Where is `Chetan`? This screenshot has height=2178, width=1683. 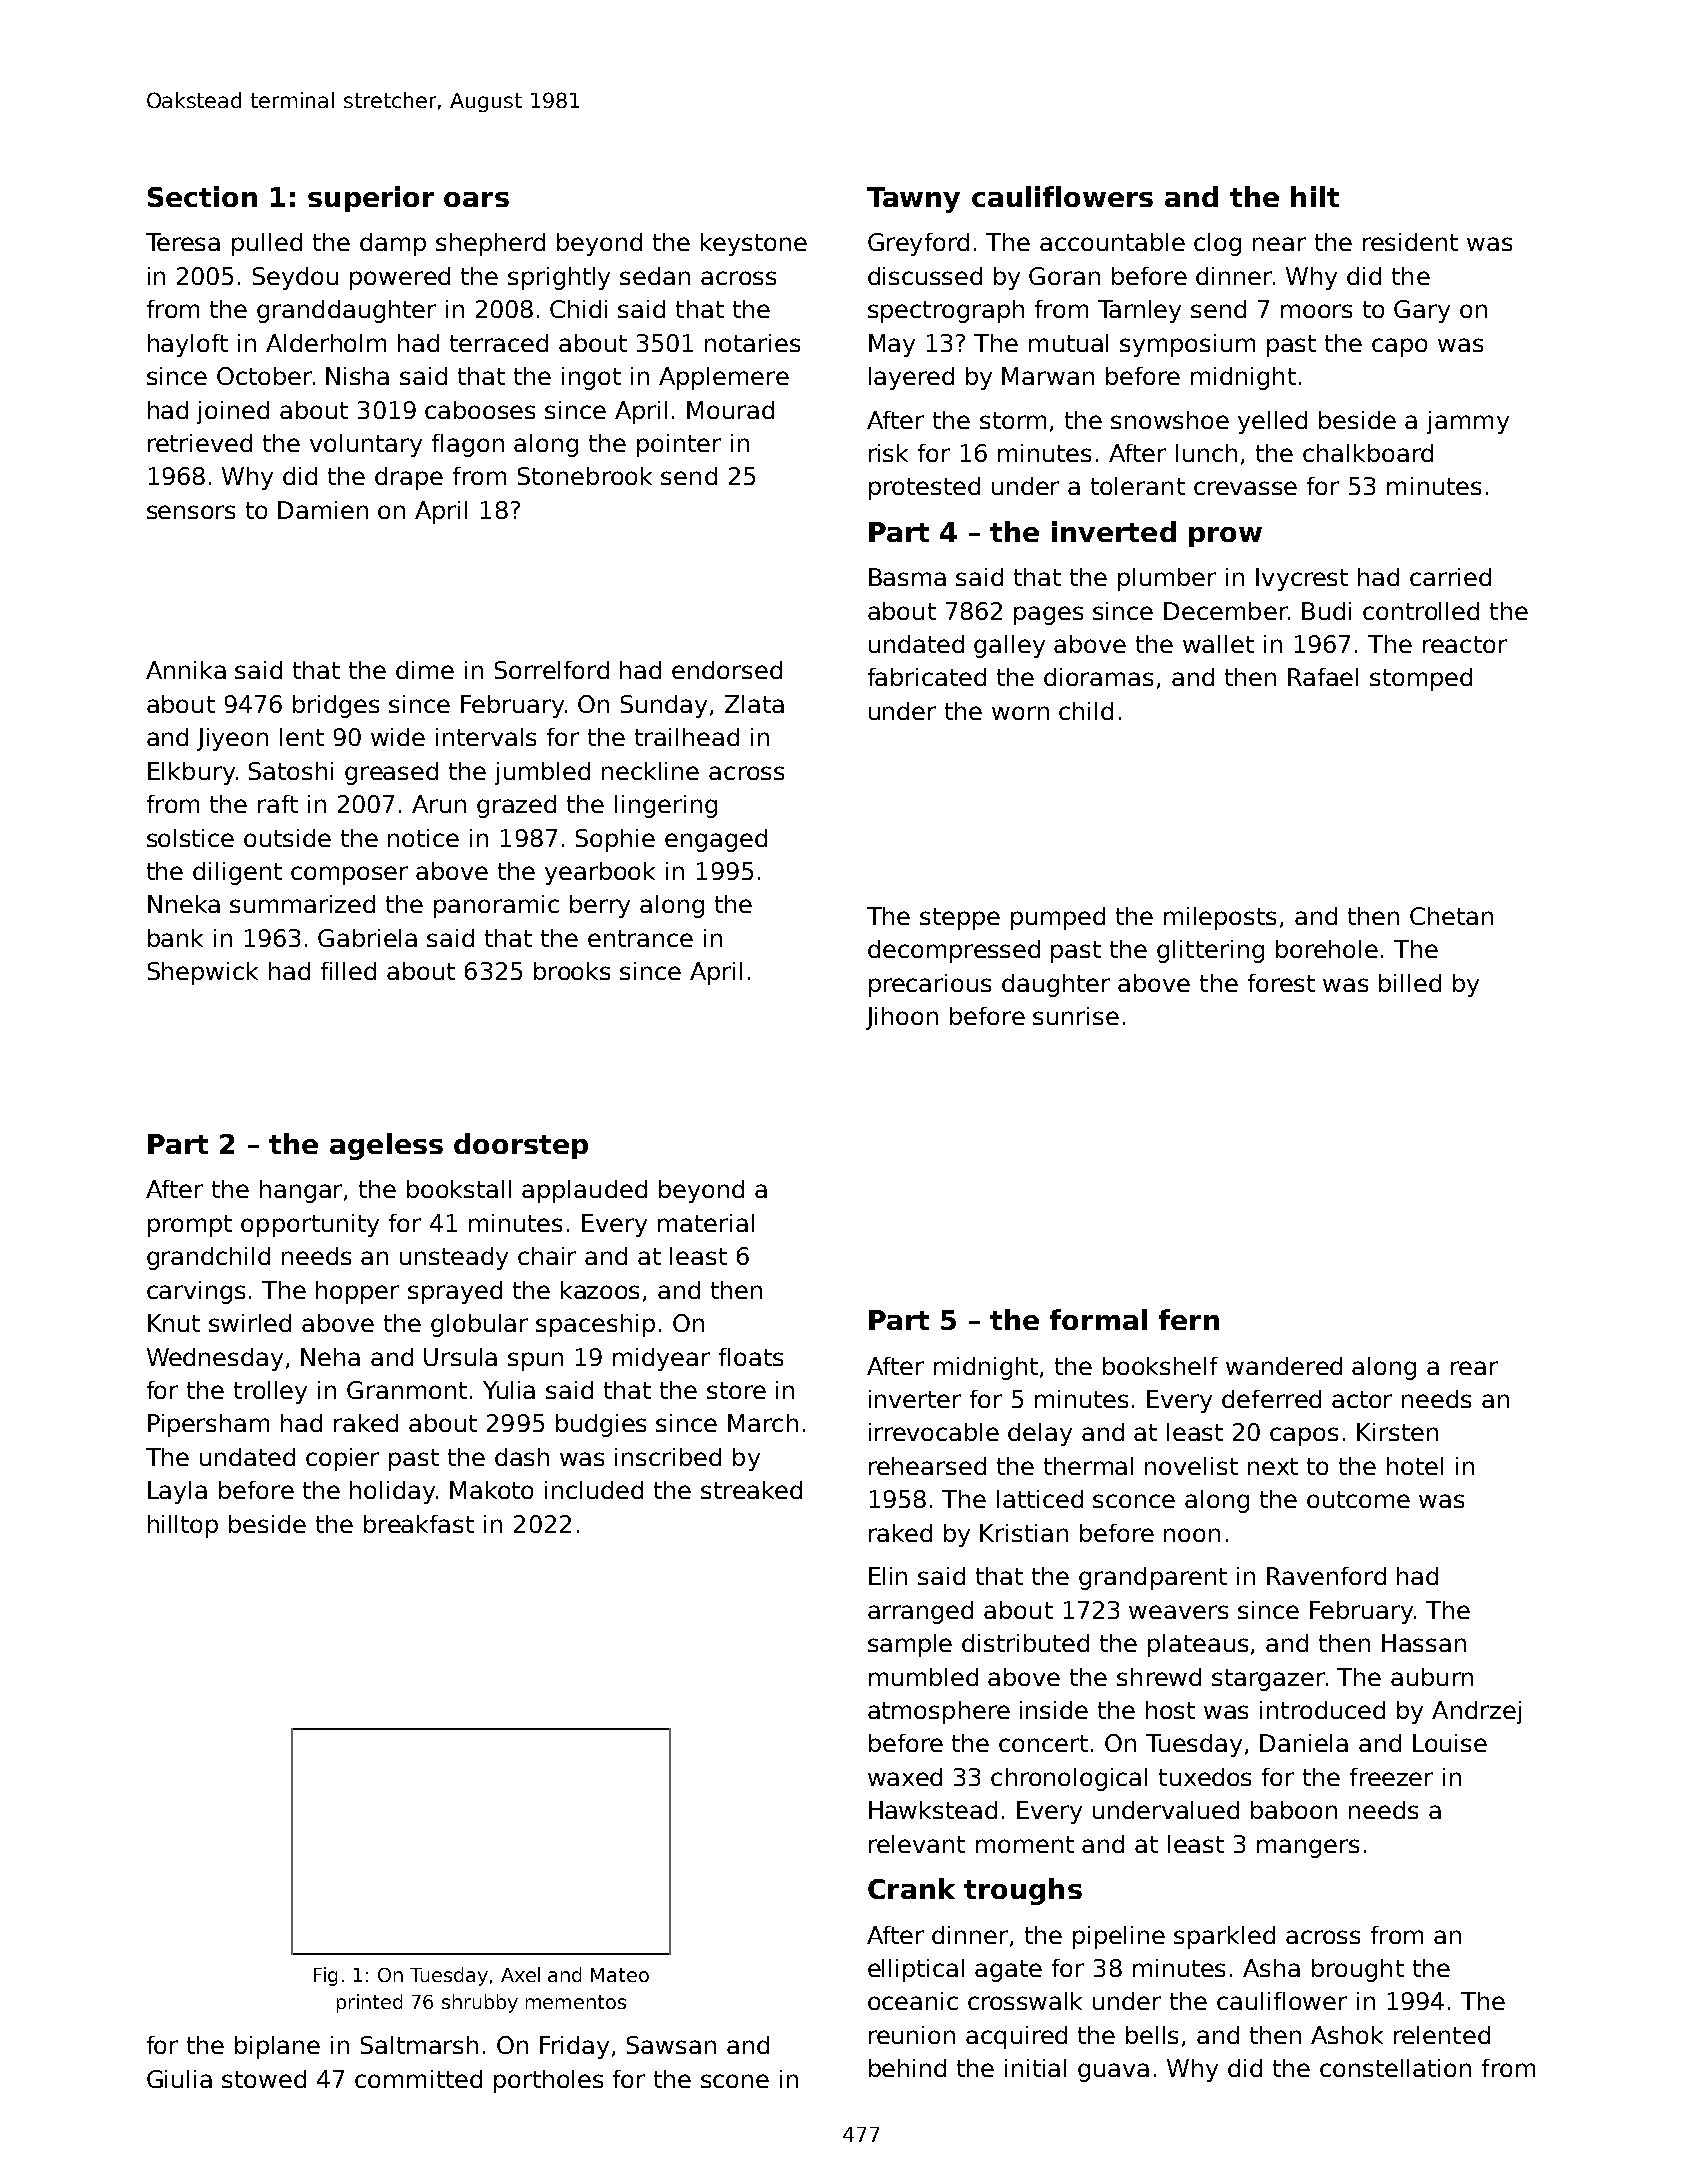
Chetan is located at coordinates (1451, 916).
